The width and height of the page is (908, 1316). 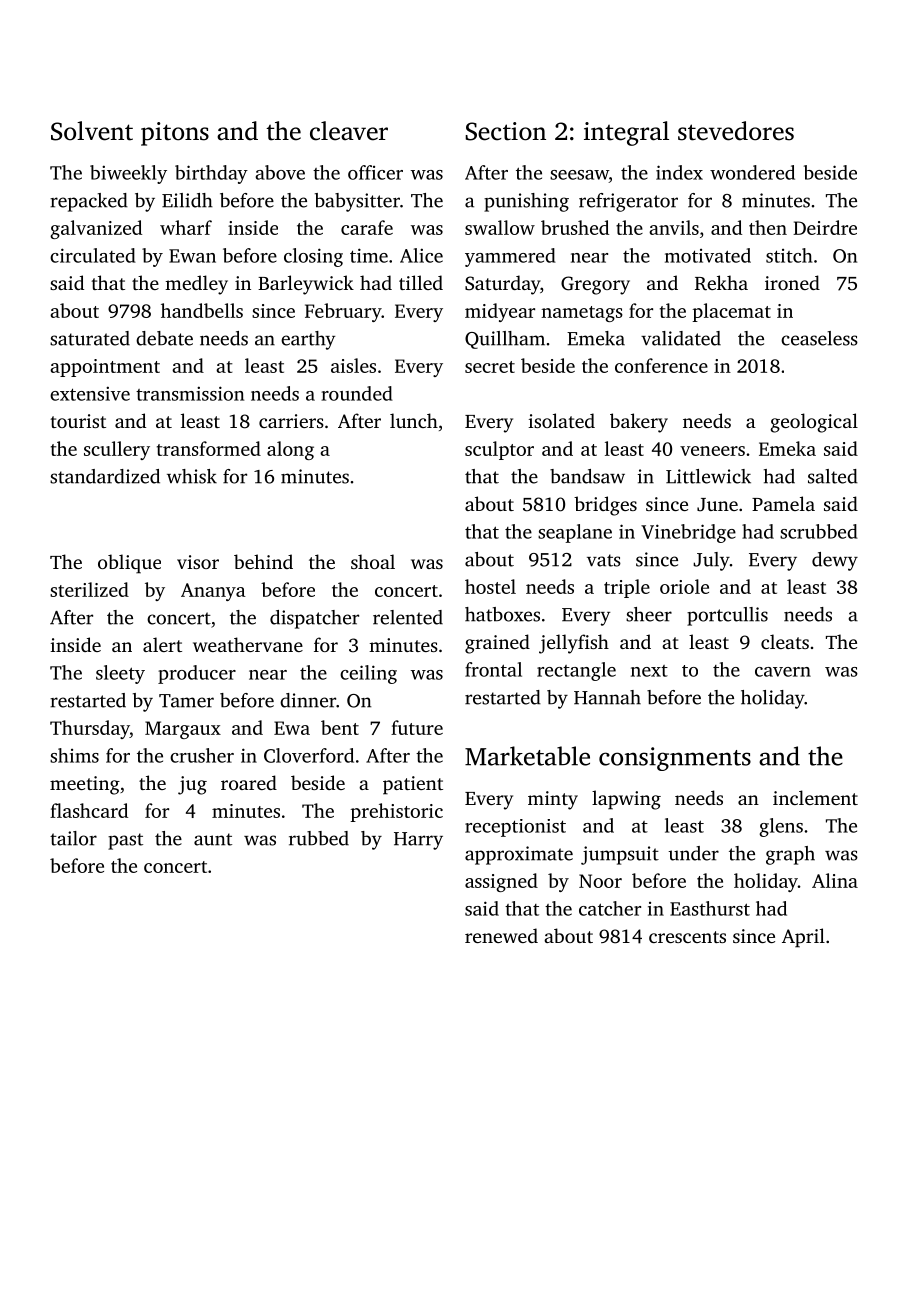 What do you see at coordinates (768, 227) in the page?
I see `then` at bounding box center [768, 227].
